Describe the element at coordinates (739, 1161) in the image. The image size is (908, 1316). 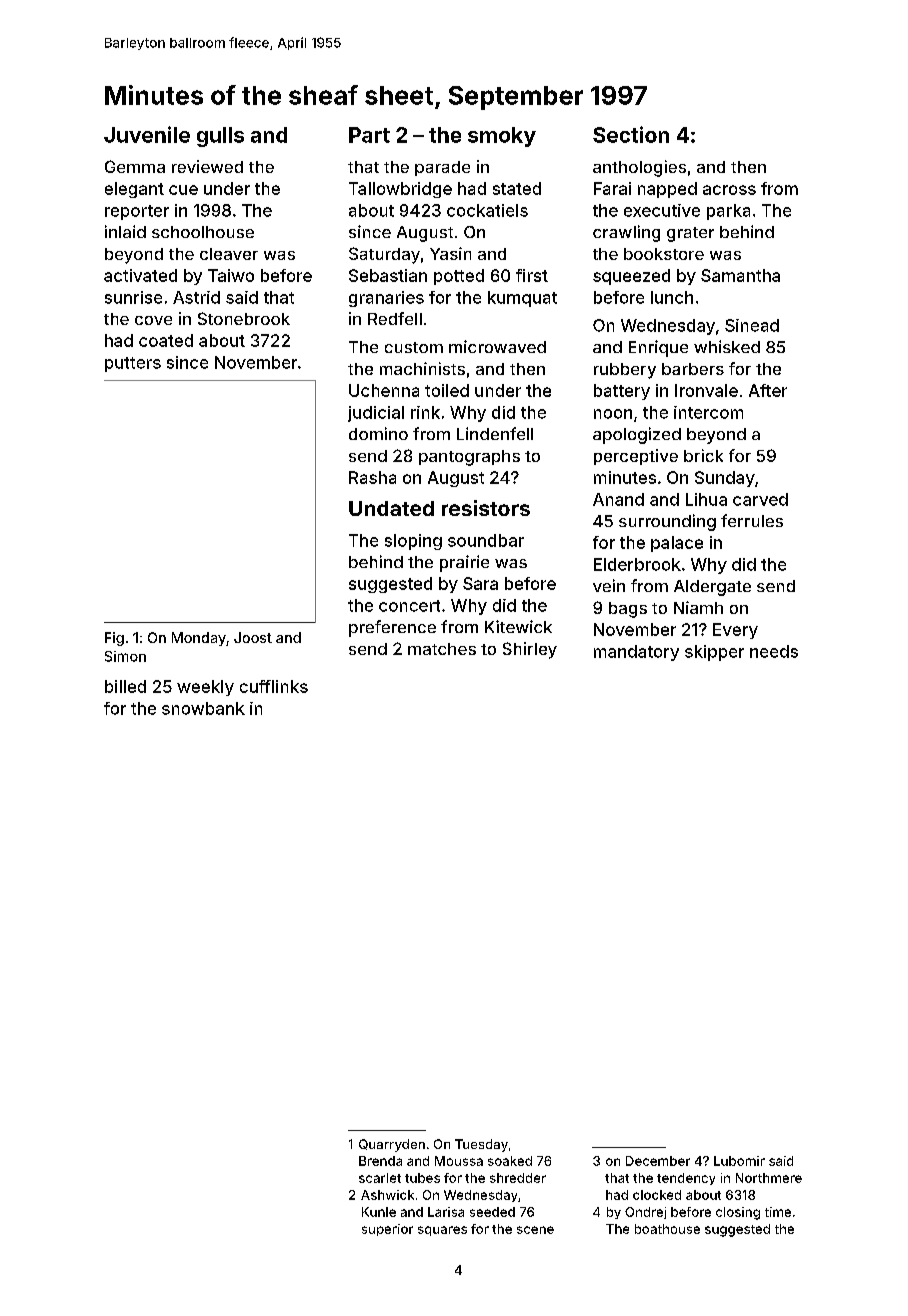
I see `Lubomir` at that location.
